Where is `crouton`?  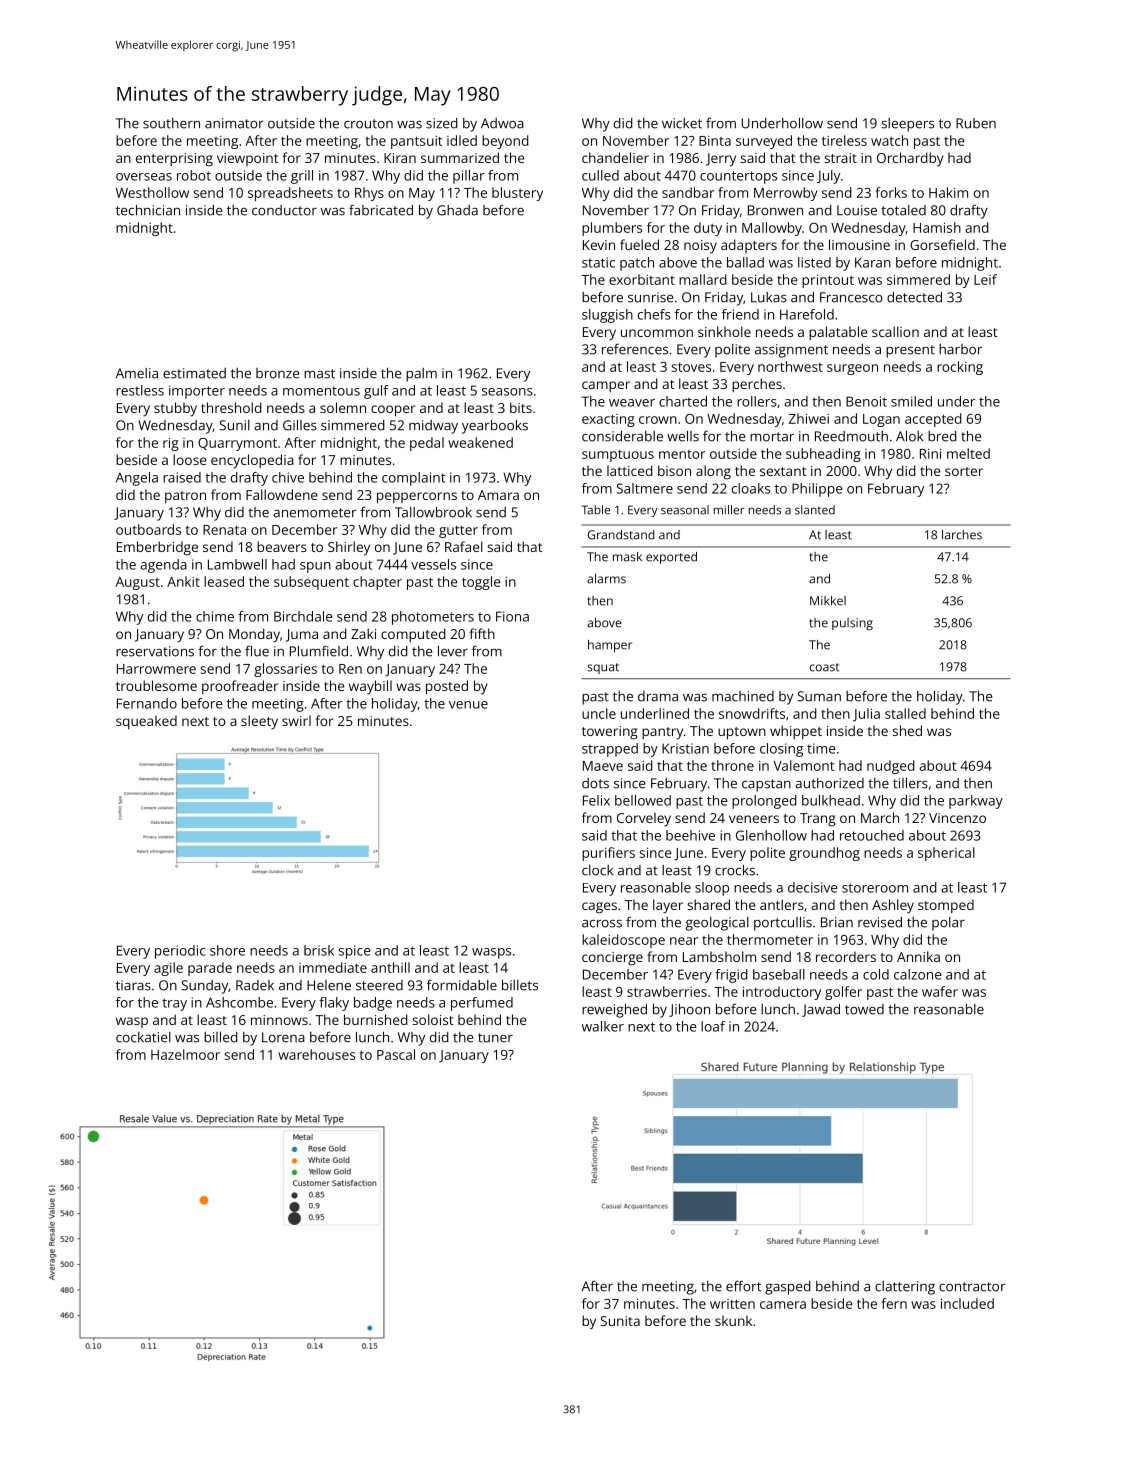
crouton is located at coordinates (368, 124).
